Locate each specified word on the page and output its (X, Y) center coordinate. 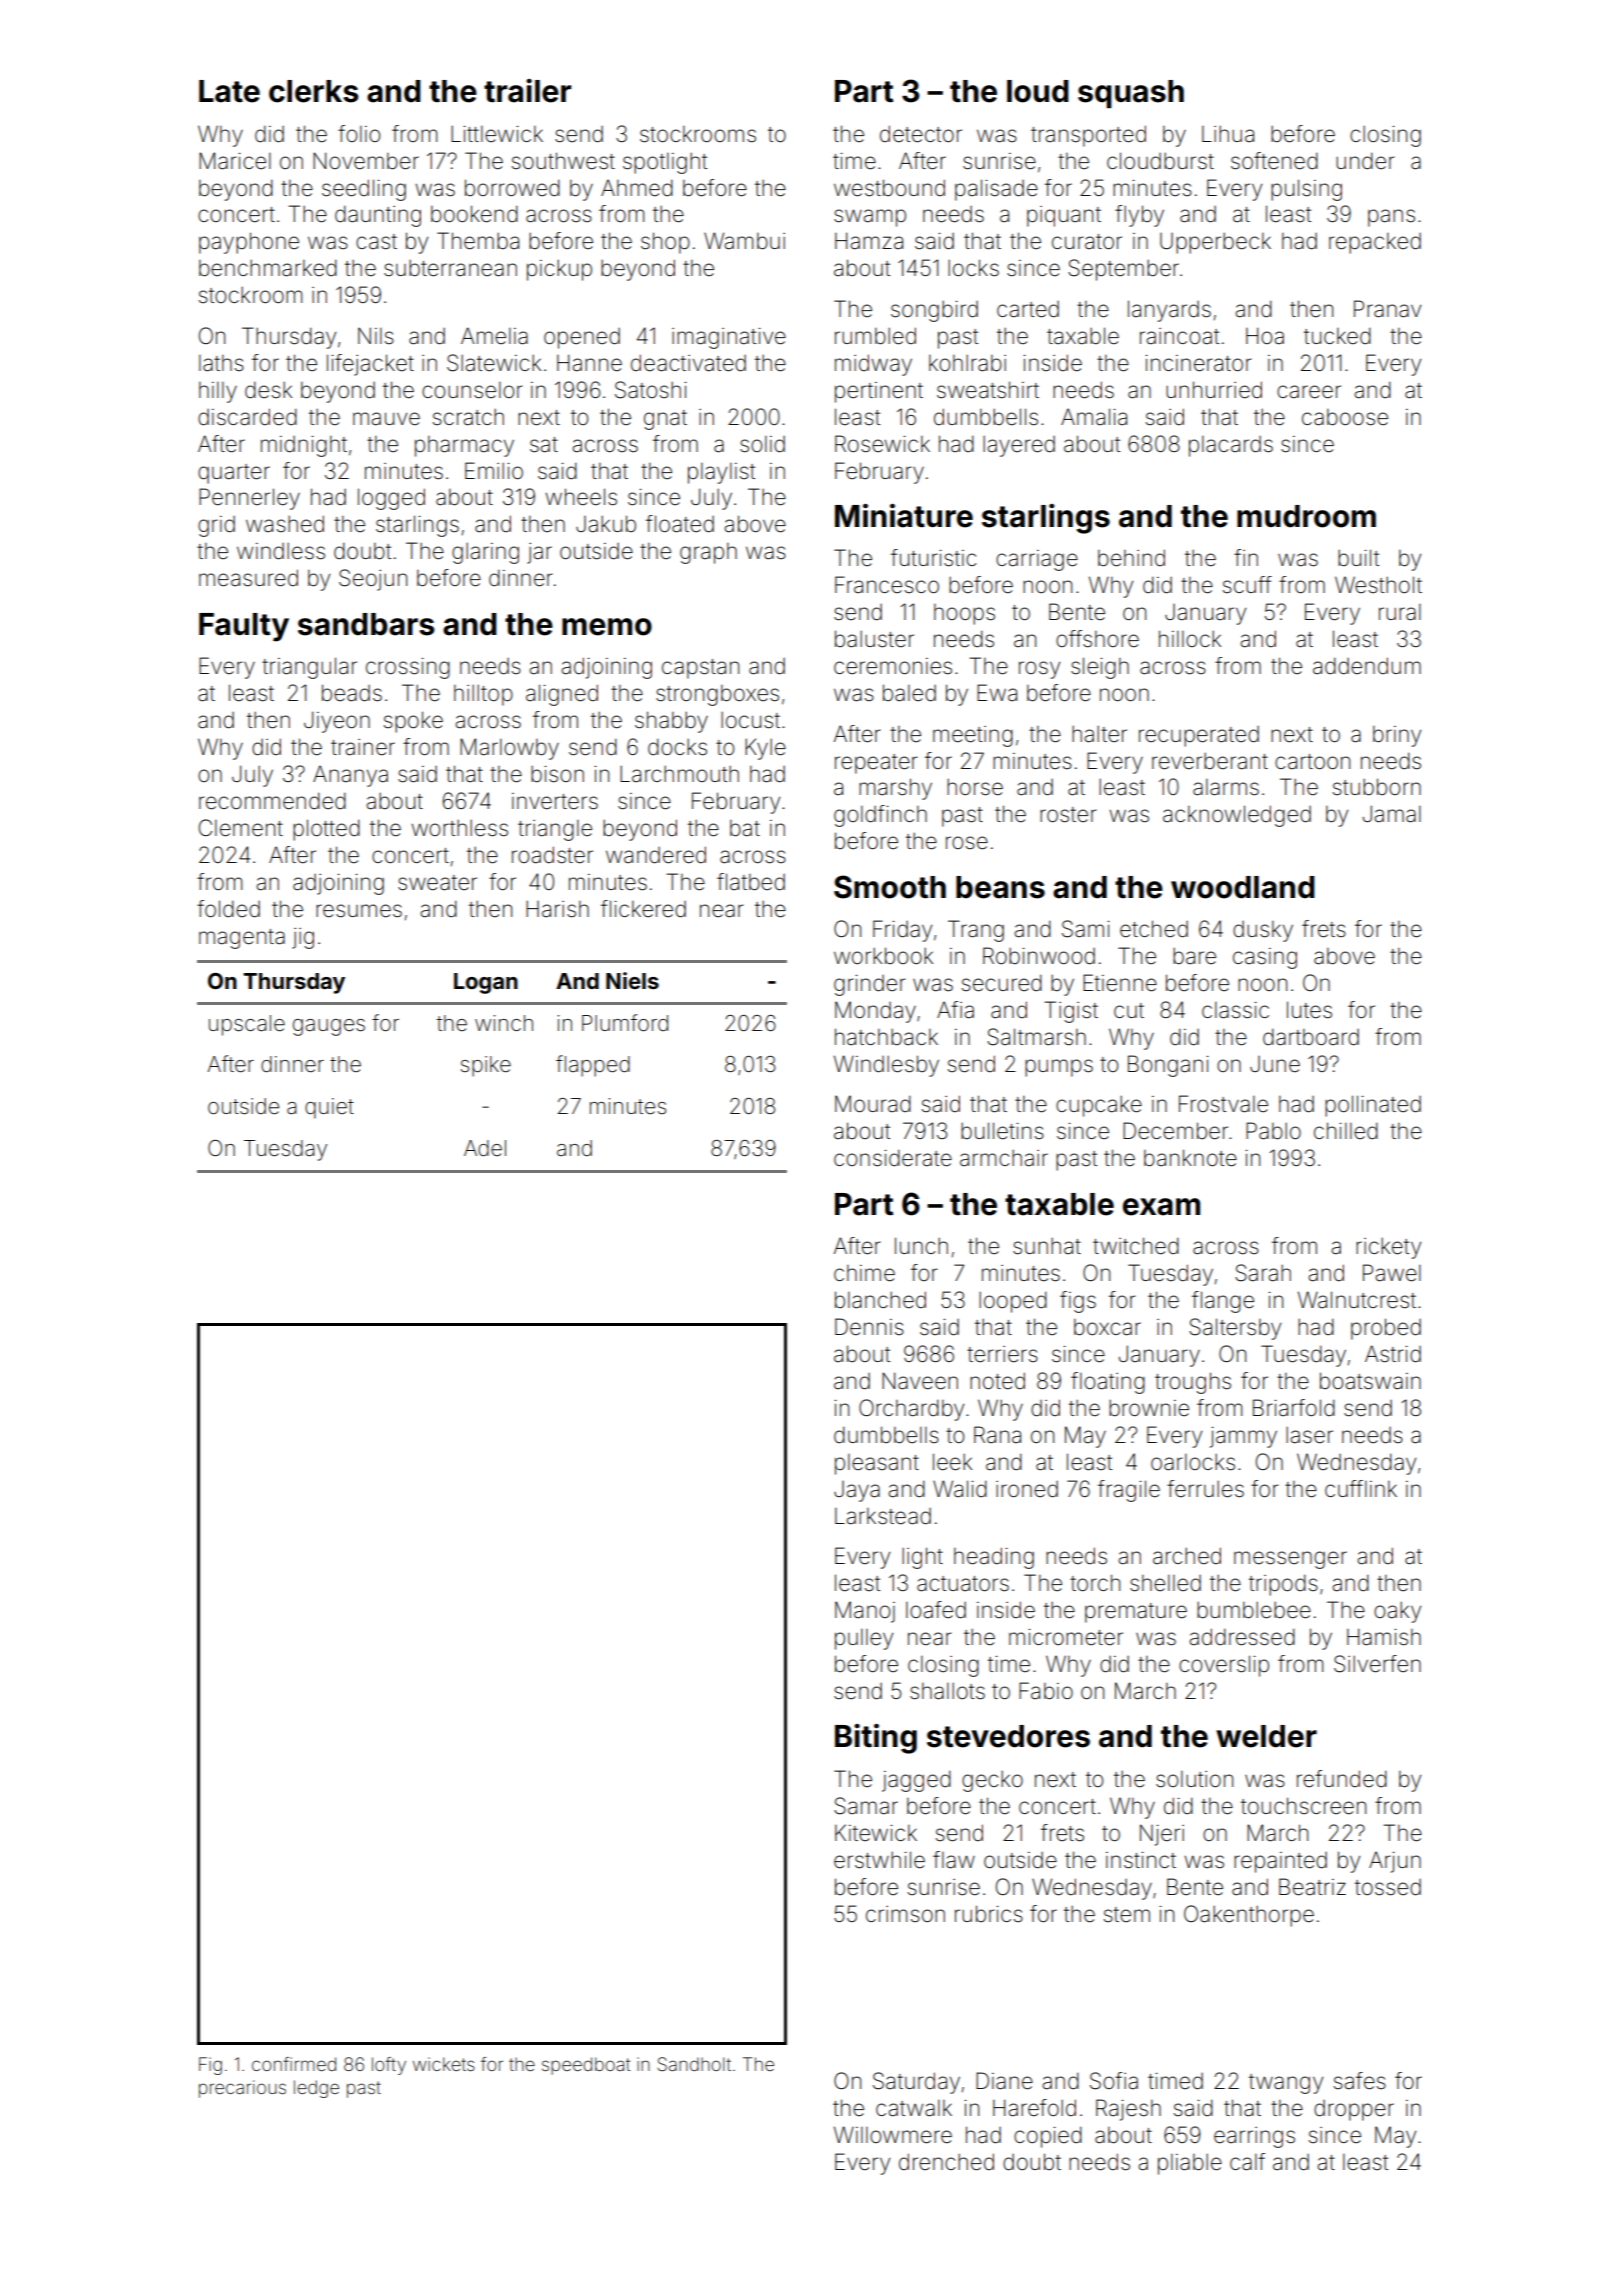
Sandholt (694, 2064)
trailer (527, 91)
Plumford (625, 1022)
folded (228, 909)
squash (1131, 94)
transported (1088, 136)
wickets (444, 2064)
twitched (1136, 1246)
